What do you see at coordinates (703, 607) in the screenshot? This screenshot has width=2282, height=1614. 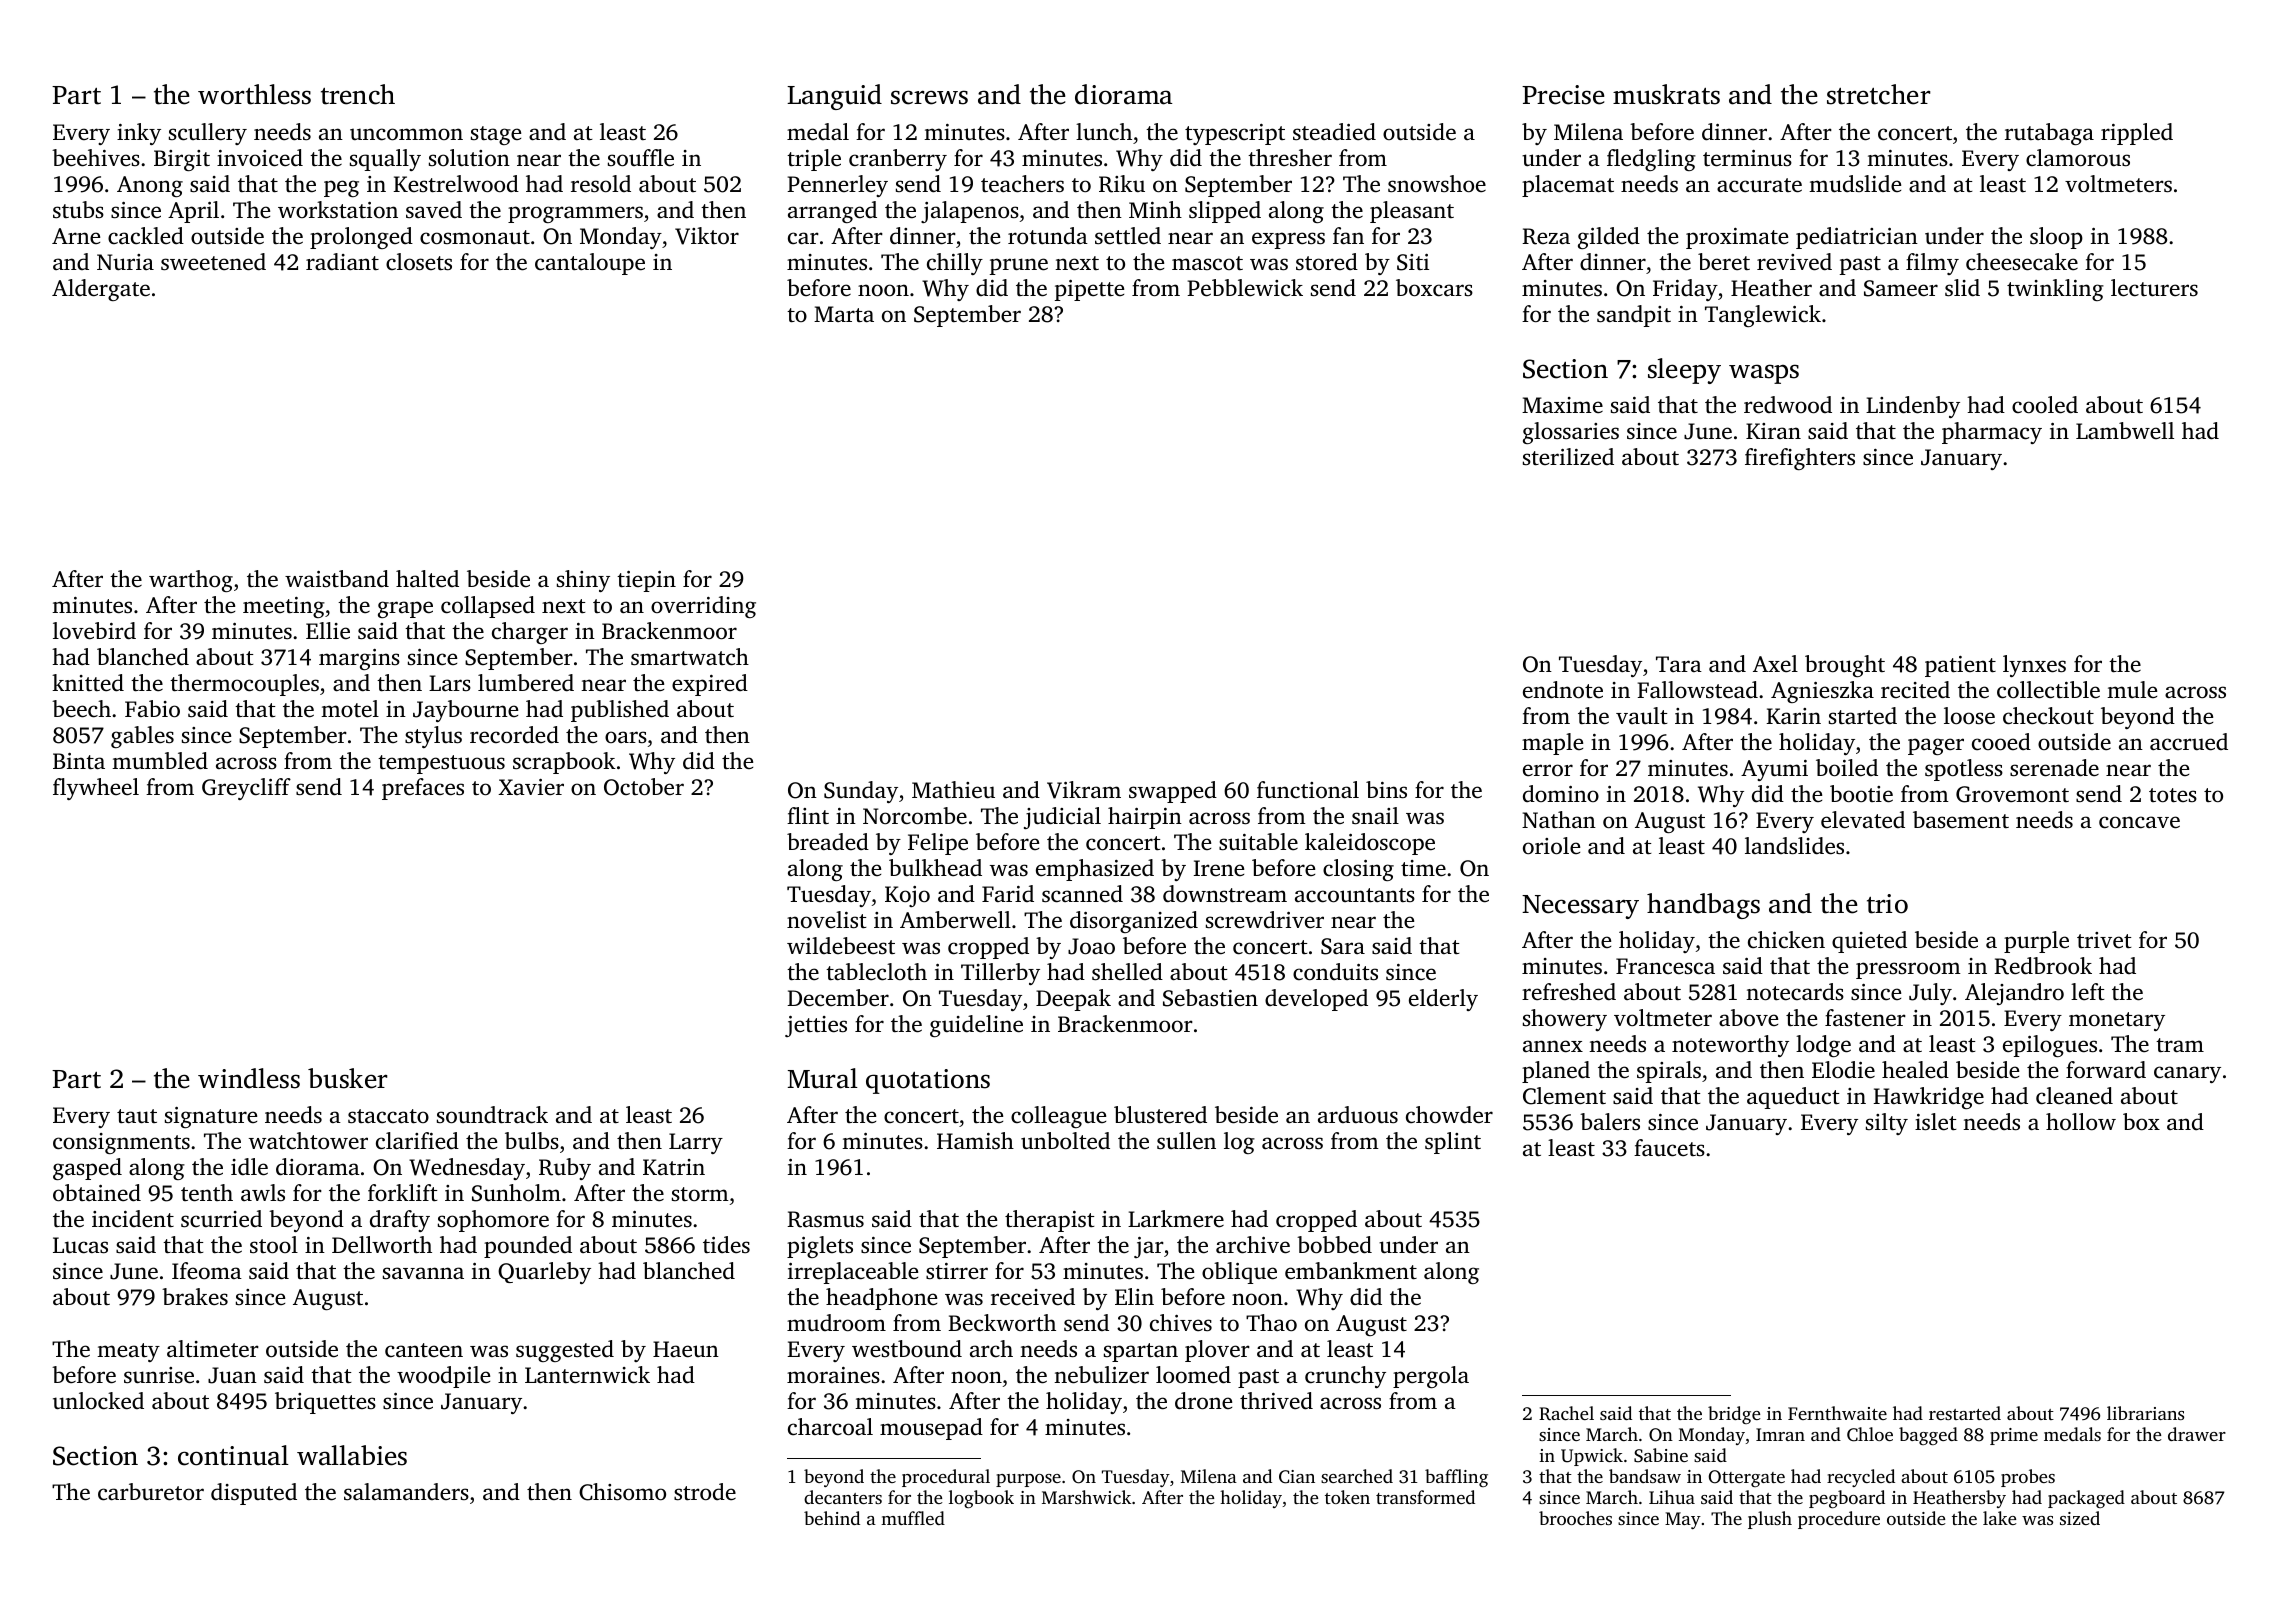 I see `overriding` at bounding box center [703, 607].
